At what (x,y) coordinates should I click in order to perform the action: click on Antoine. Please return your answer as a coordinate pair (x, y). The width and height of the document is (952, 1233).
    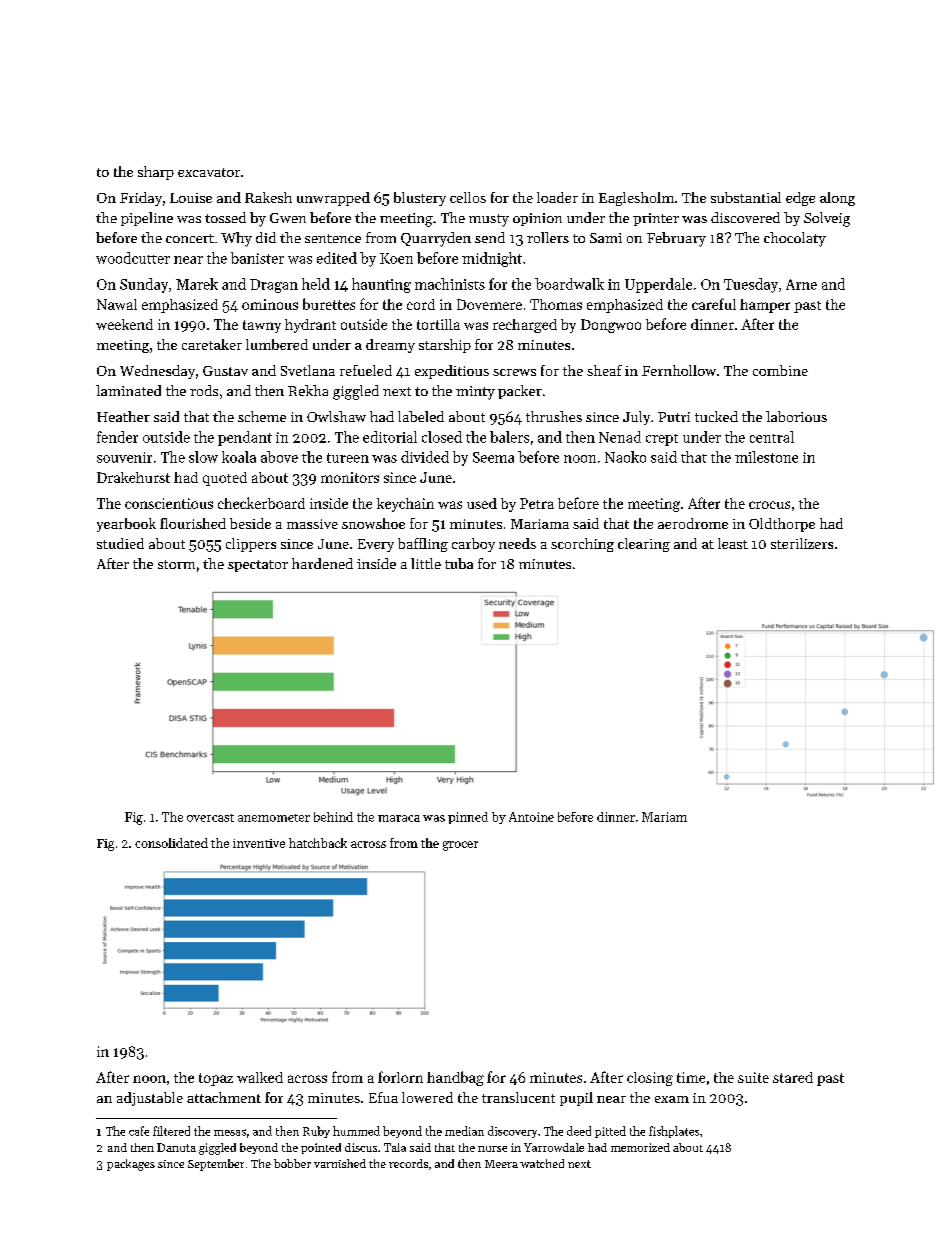
    Looking at the image, I should click on (531, 817).
